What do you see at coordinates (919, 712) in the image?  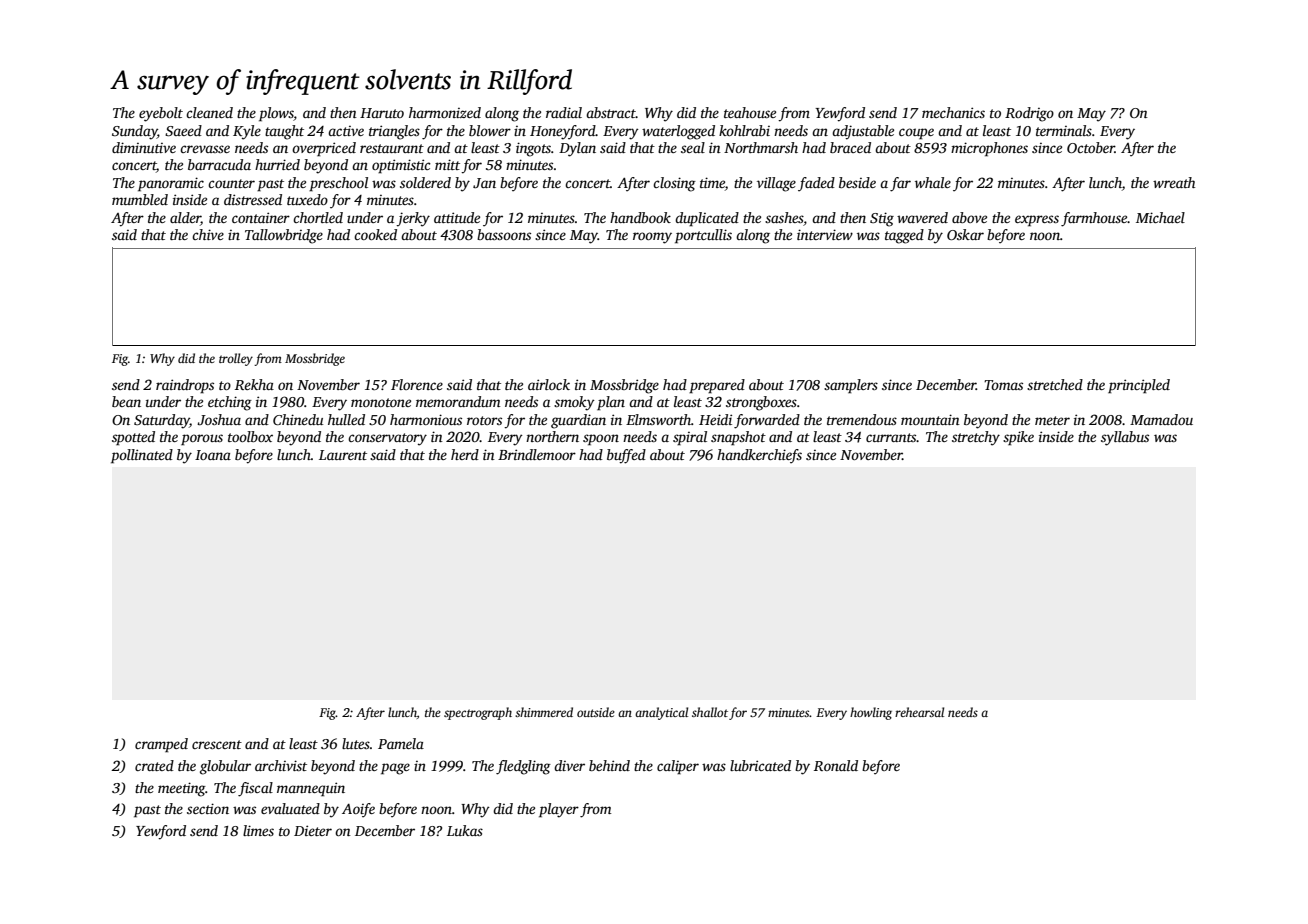 I see `rehearsal` at bounding box center [919, 712].
